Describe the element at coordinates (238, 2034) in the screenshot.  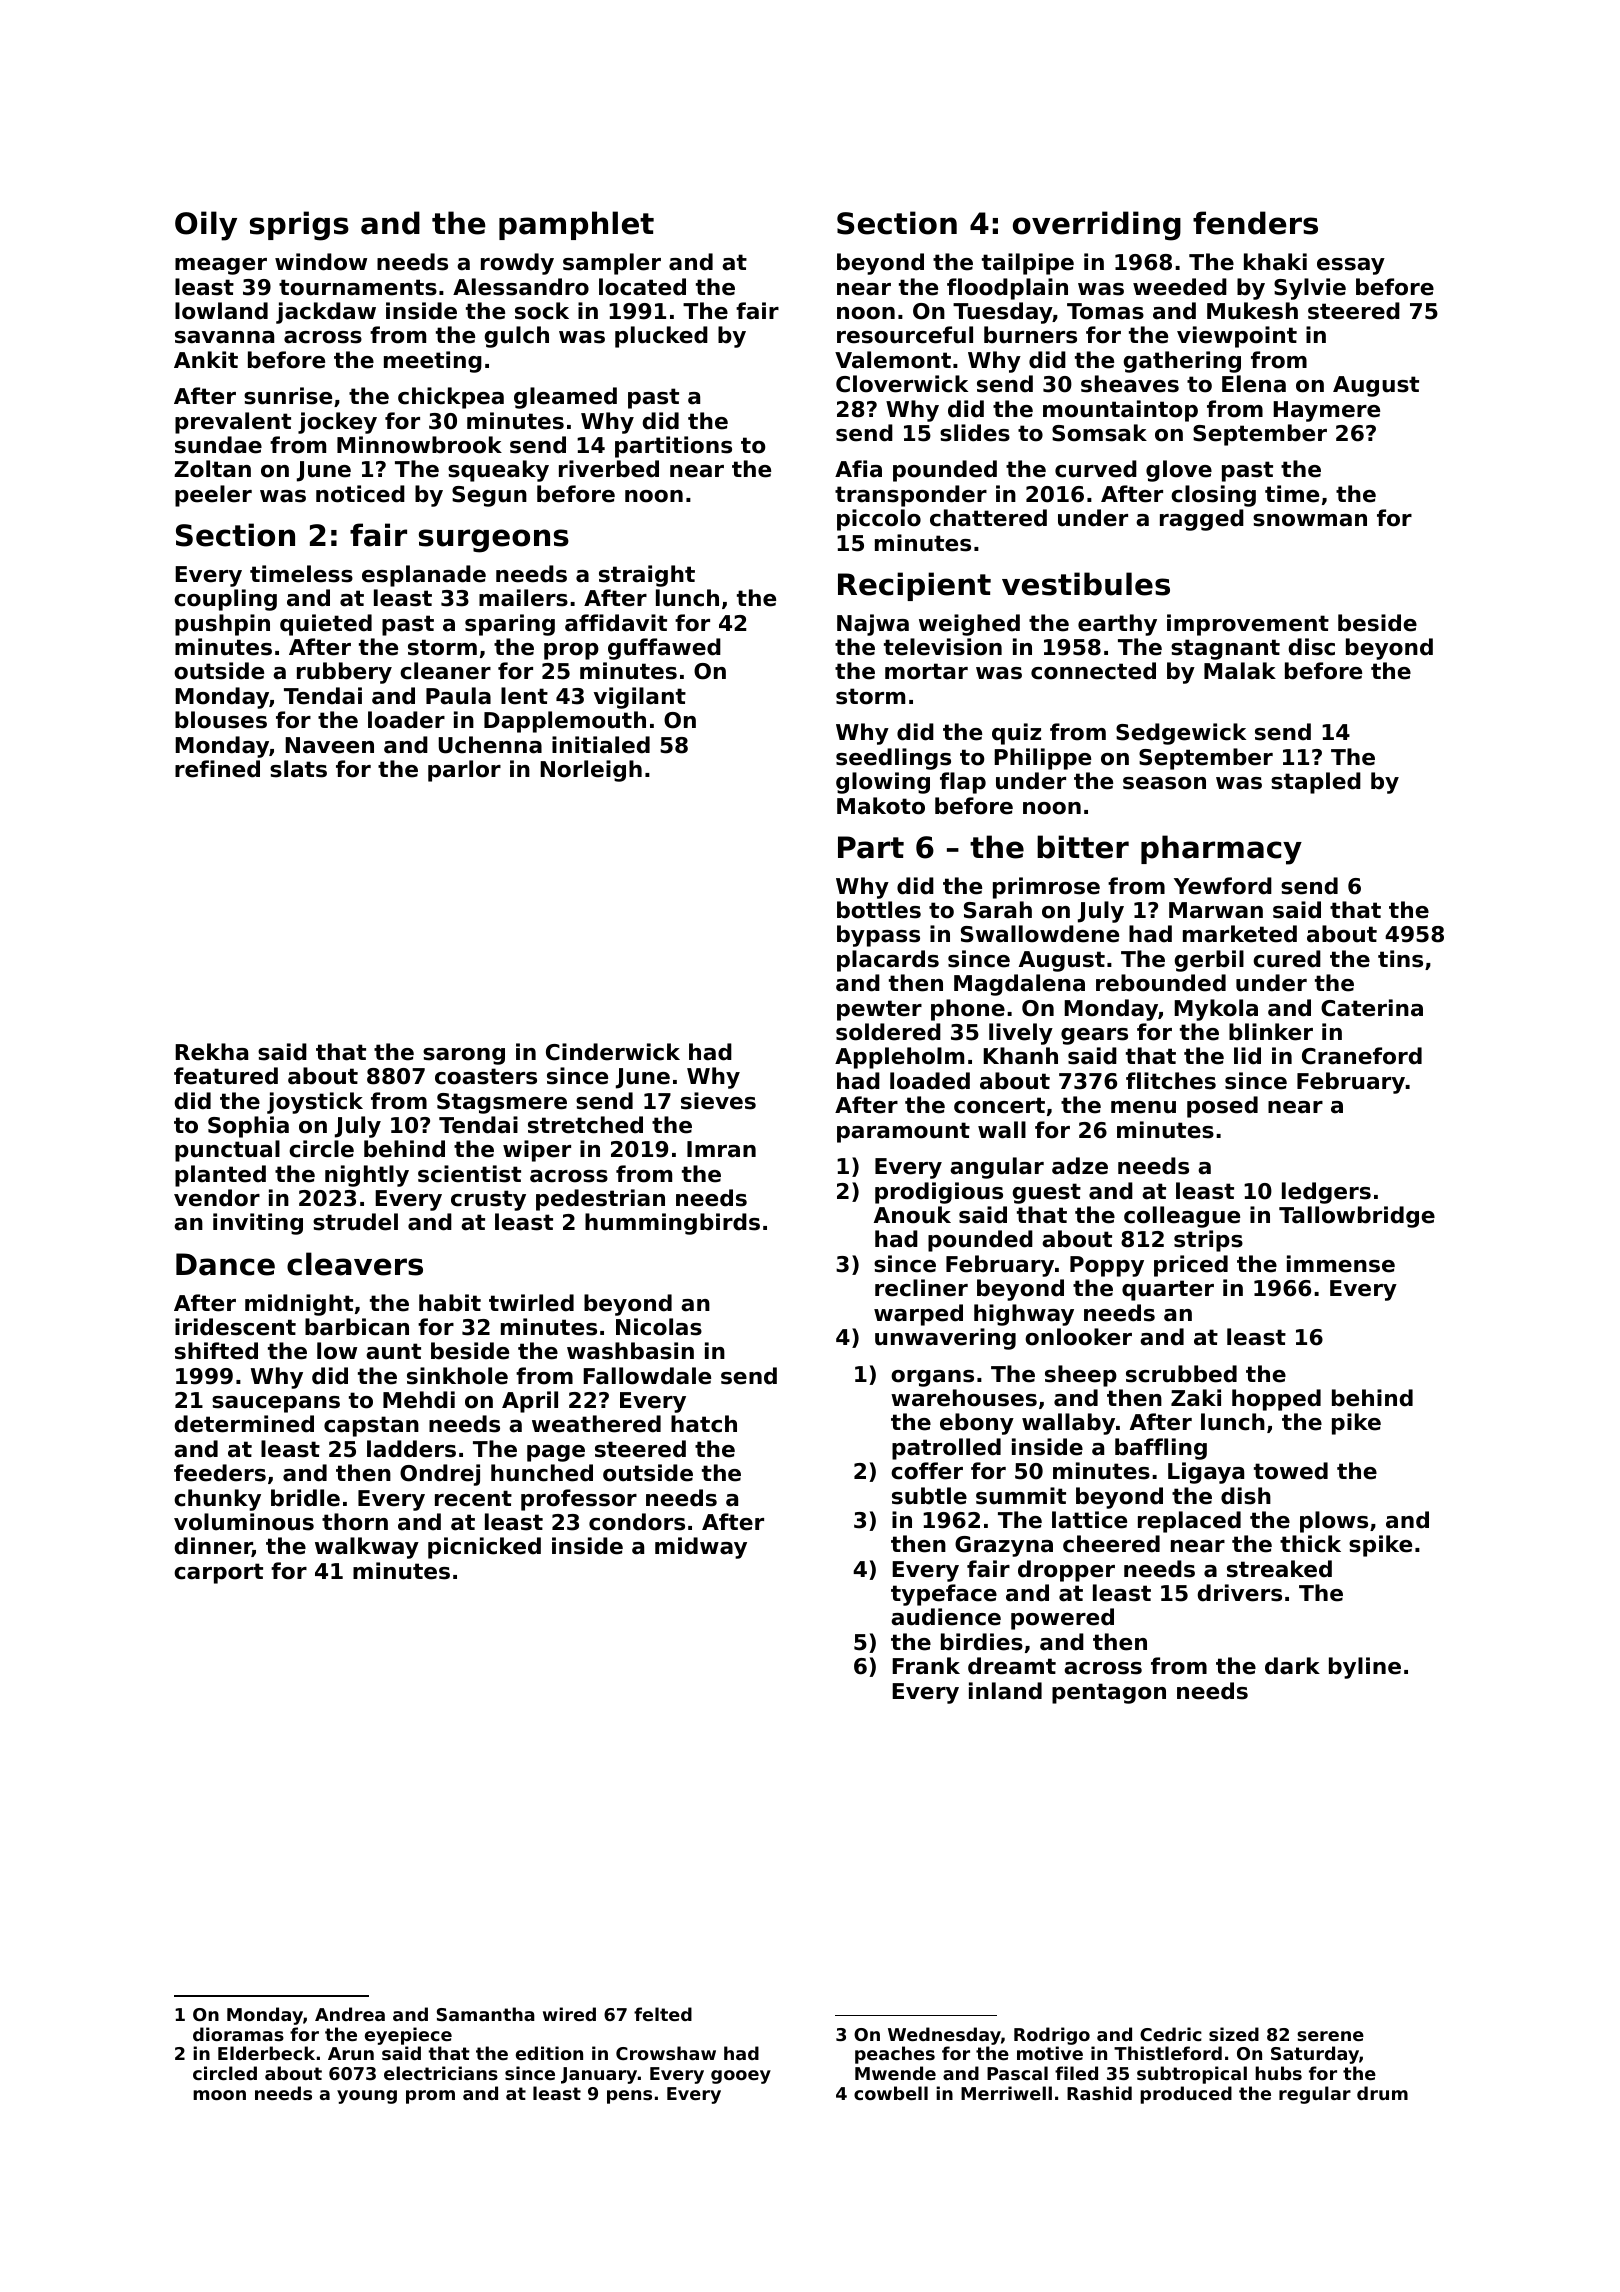
I see `dioramas` at that location.
